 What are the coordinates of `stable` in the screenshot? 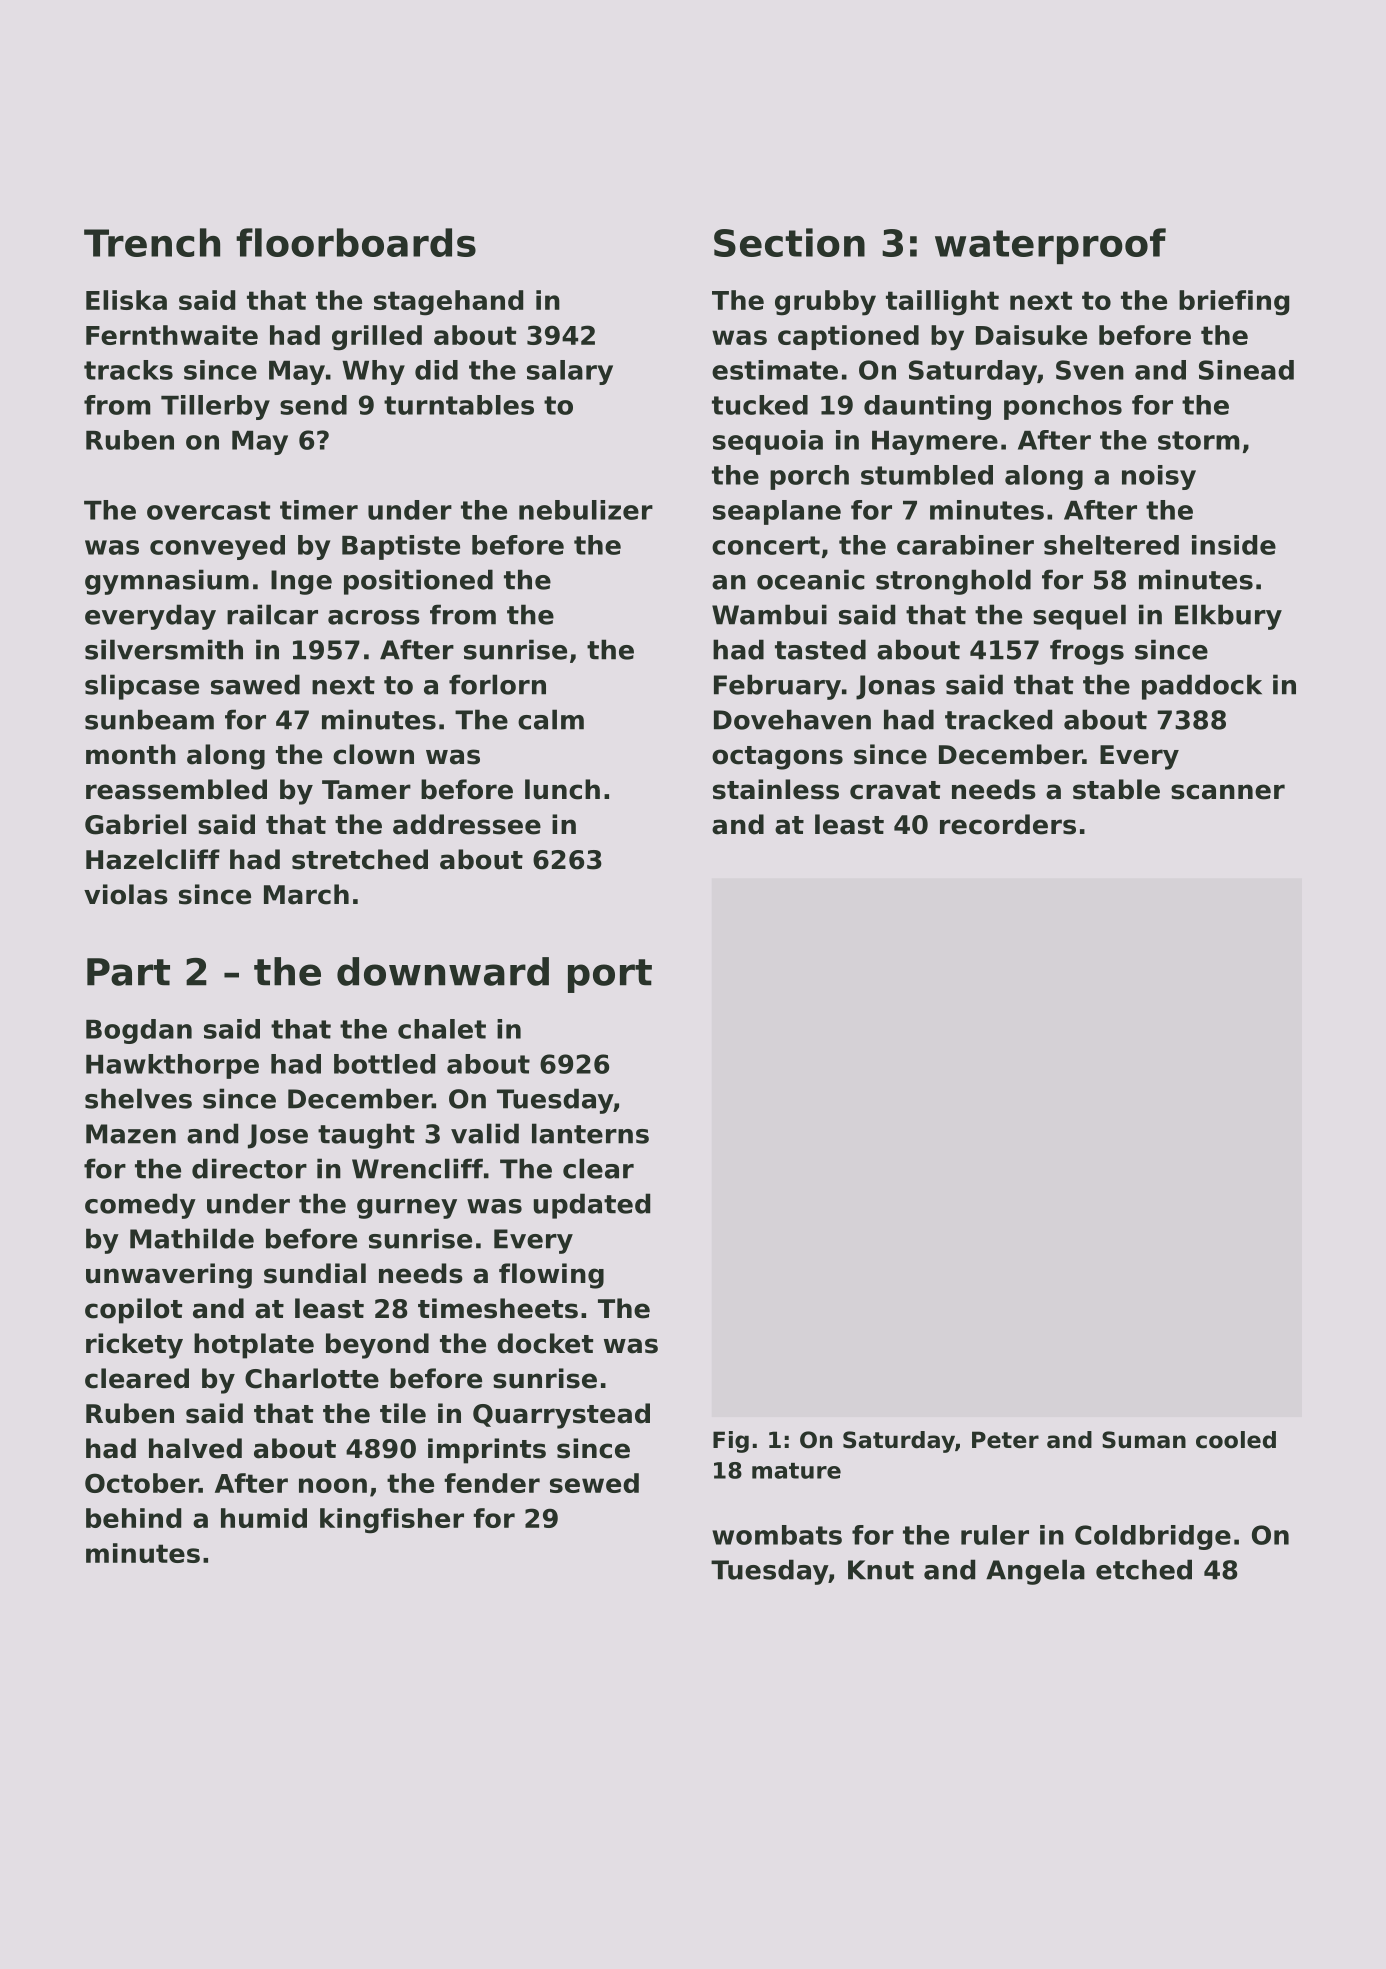 It's located at (1116, 789).
